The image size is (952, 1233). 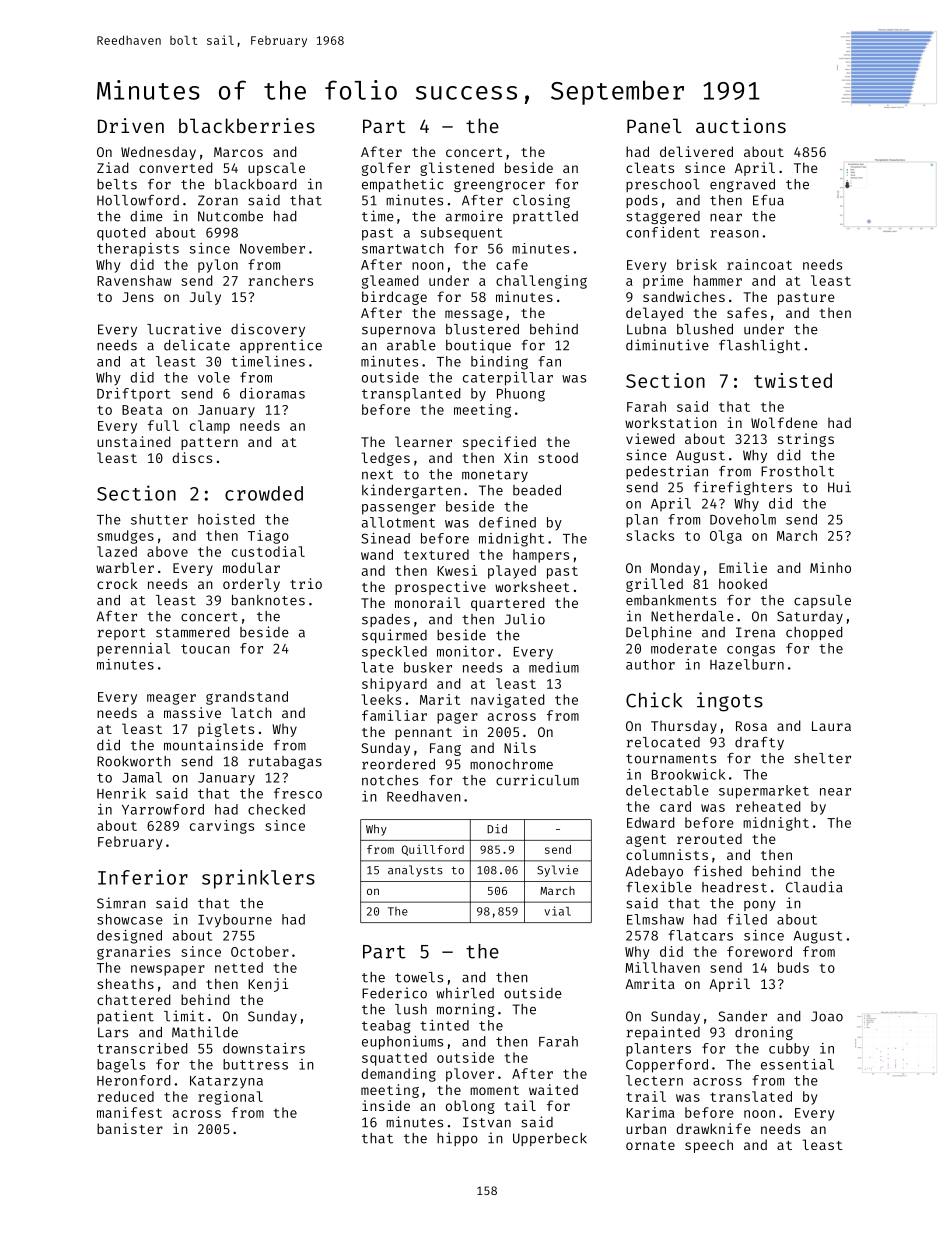 What do you see at coordinates (760, 346) in the screenshot?
I see `flashlight` at bounding box center [760, 346].
